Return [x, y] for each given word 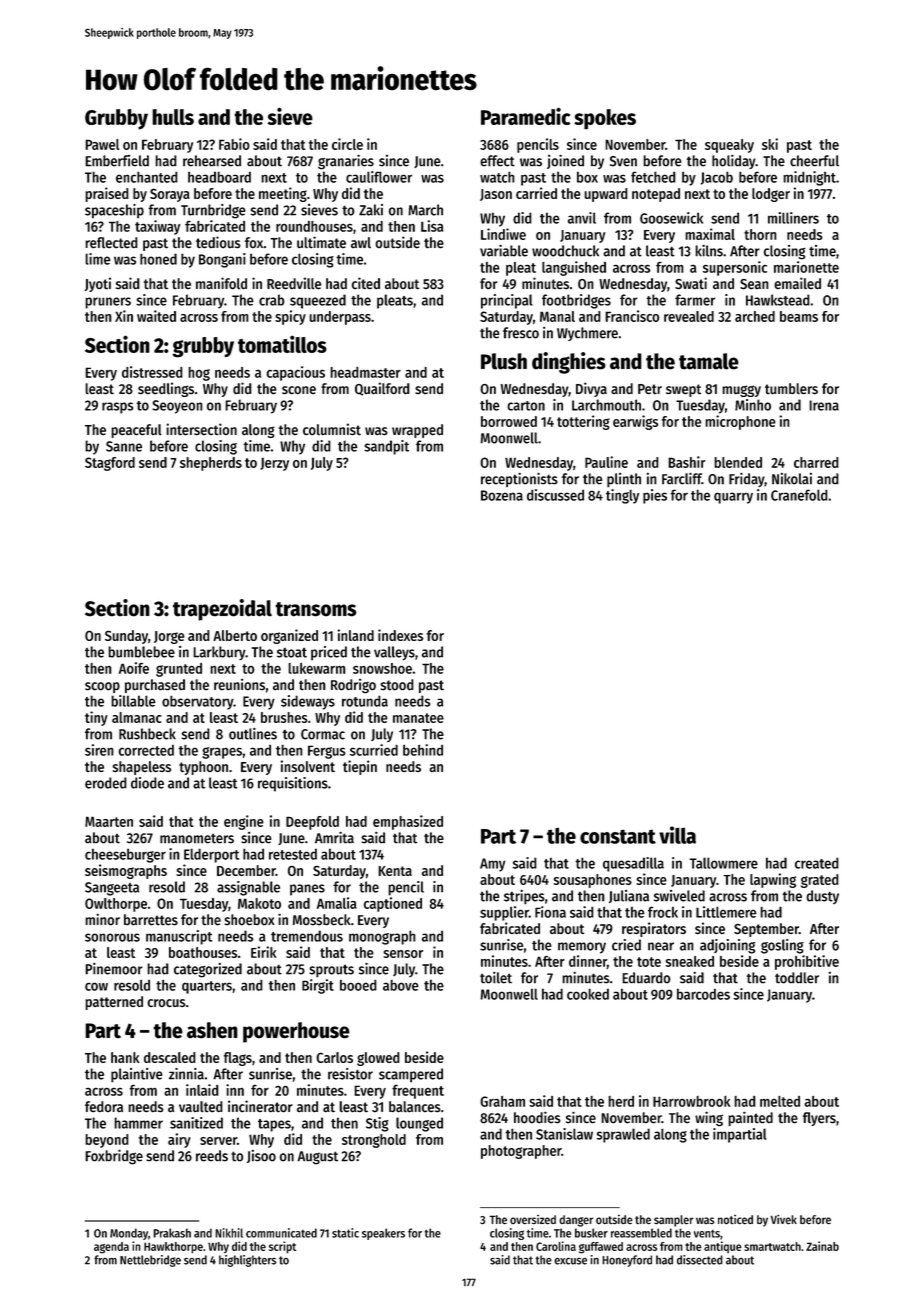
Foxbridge [114, 1157]
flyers [819, 1119]
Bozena [502, 495]
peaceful [136, 431]
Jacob [717, 178]
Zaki [371, 210]
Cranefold [799, 495]
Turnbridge [213, 211]
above [401, 985]
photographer [521, 1152]
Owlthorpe [116, 905]
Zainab [822, 1246]
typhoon [203, 768]
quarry [733, 498]
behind [423, 750]
